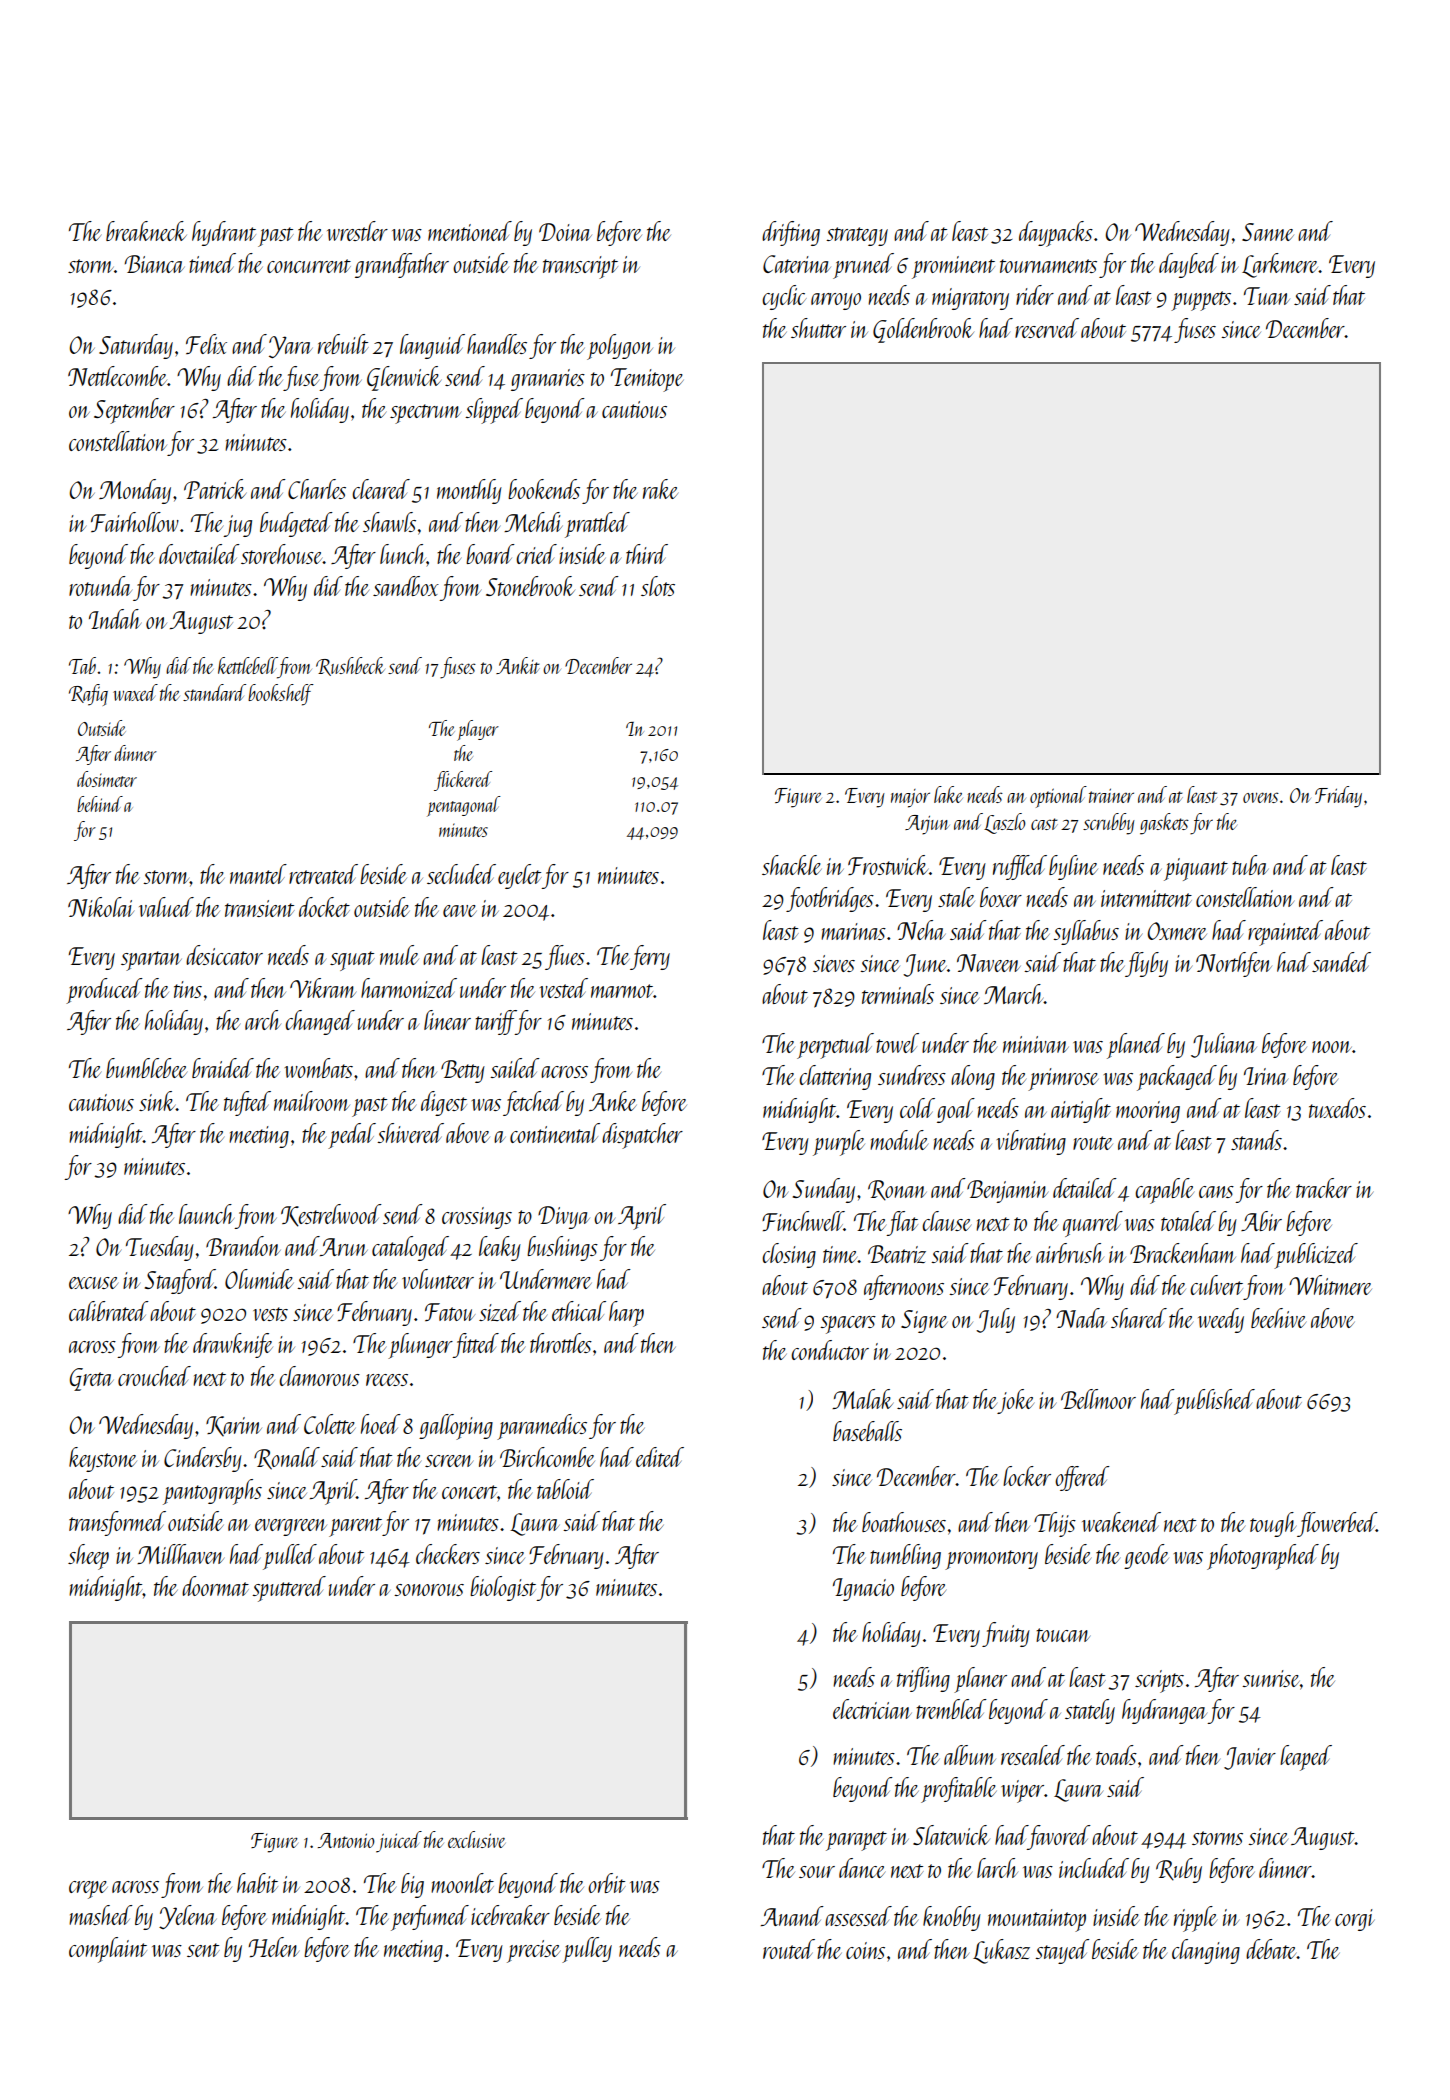 This screenshot has height=2100, width=1450. I want to click on reserved, so click(1047, 328).
